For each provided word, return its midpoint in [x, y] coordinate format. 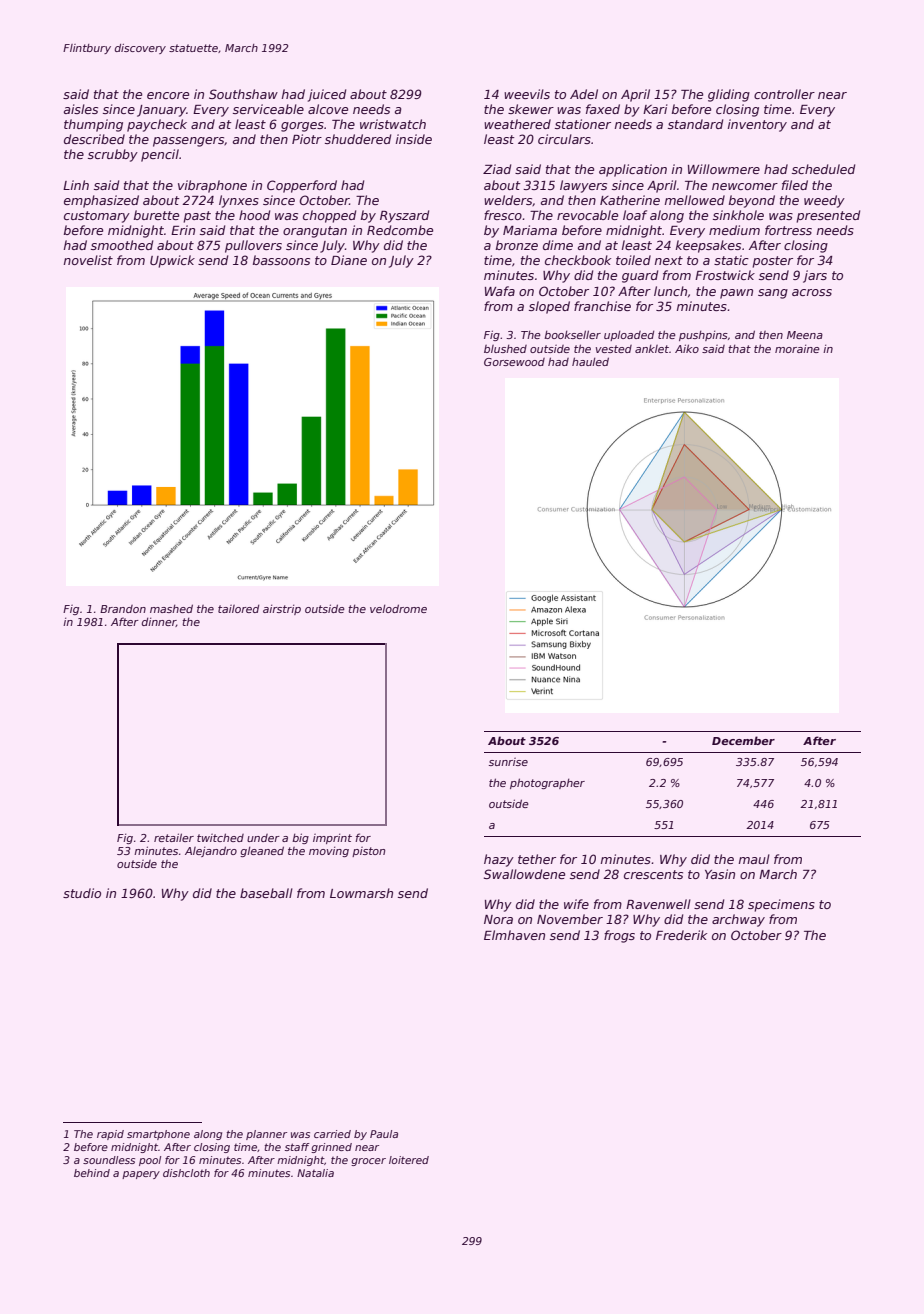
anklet [652, 349]
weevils [527, 94]
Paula [384, 1134]
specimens [781, 905]
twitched [220, 837]
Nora [498, 919]
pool [150, 1161]
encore [168, 95]
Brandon [123, 609]
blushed [505, 349]
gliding [729, 95]
